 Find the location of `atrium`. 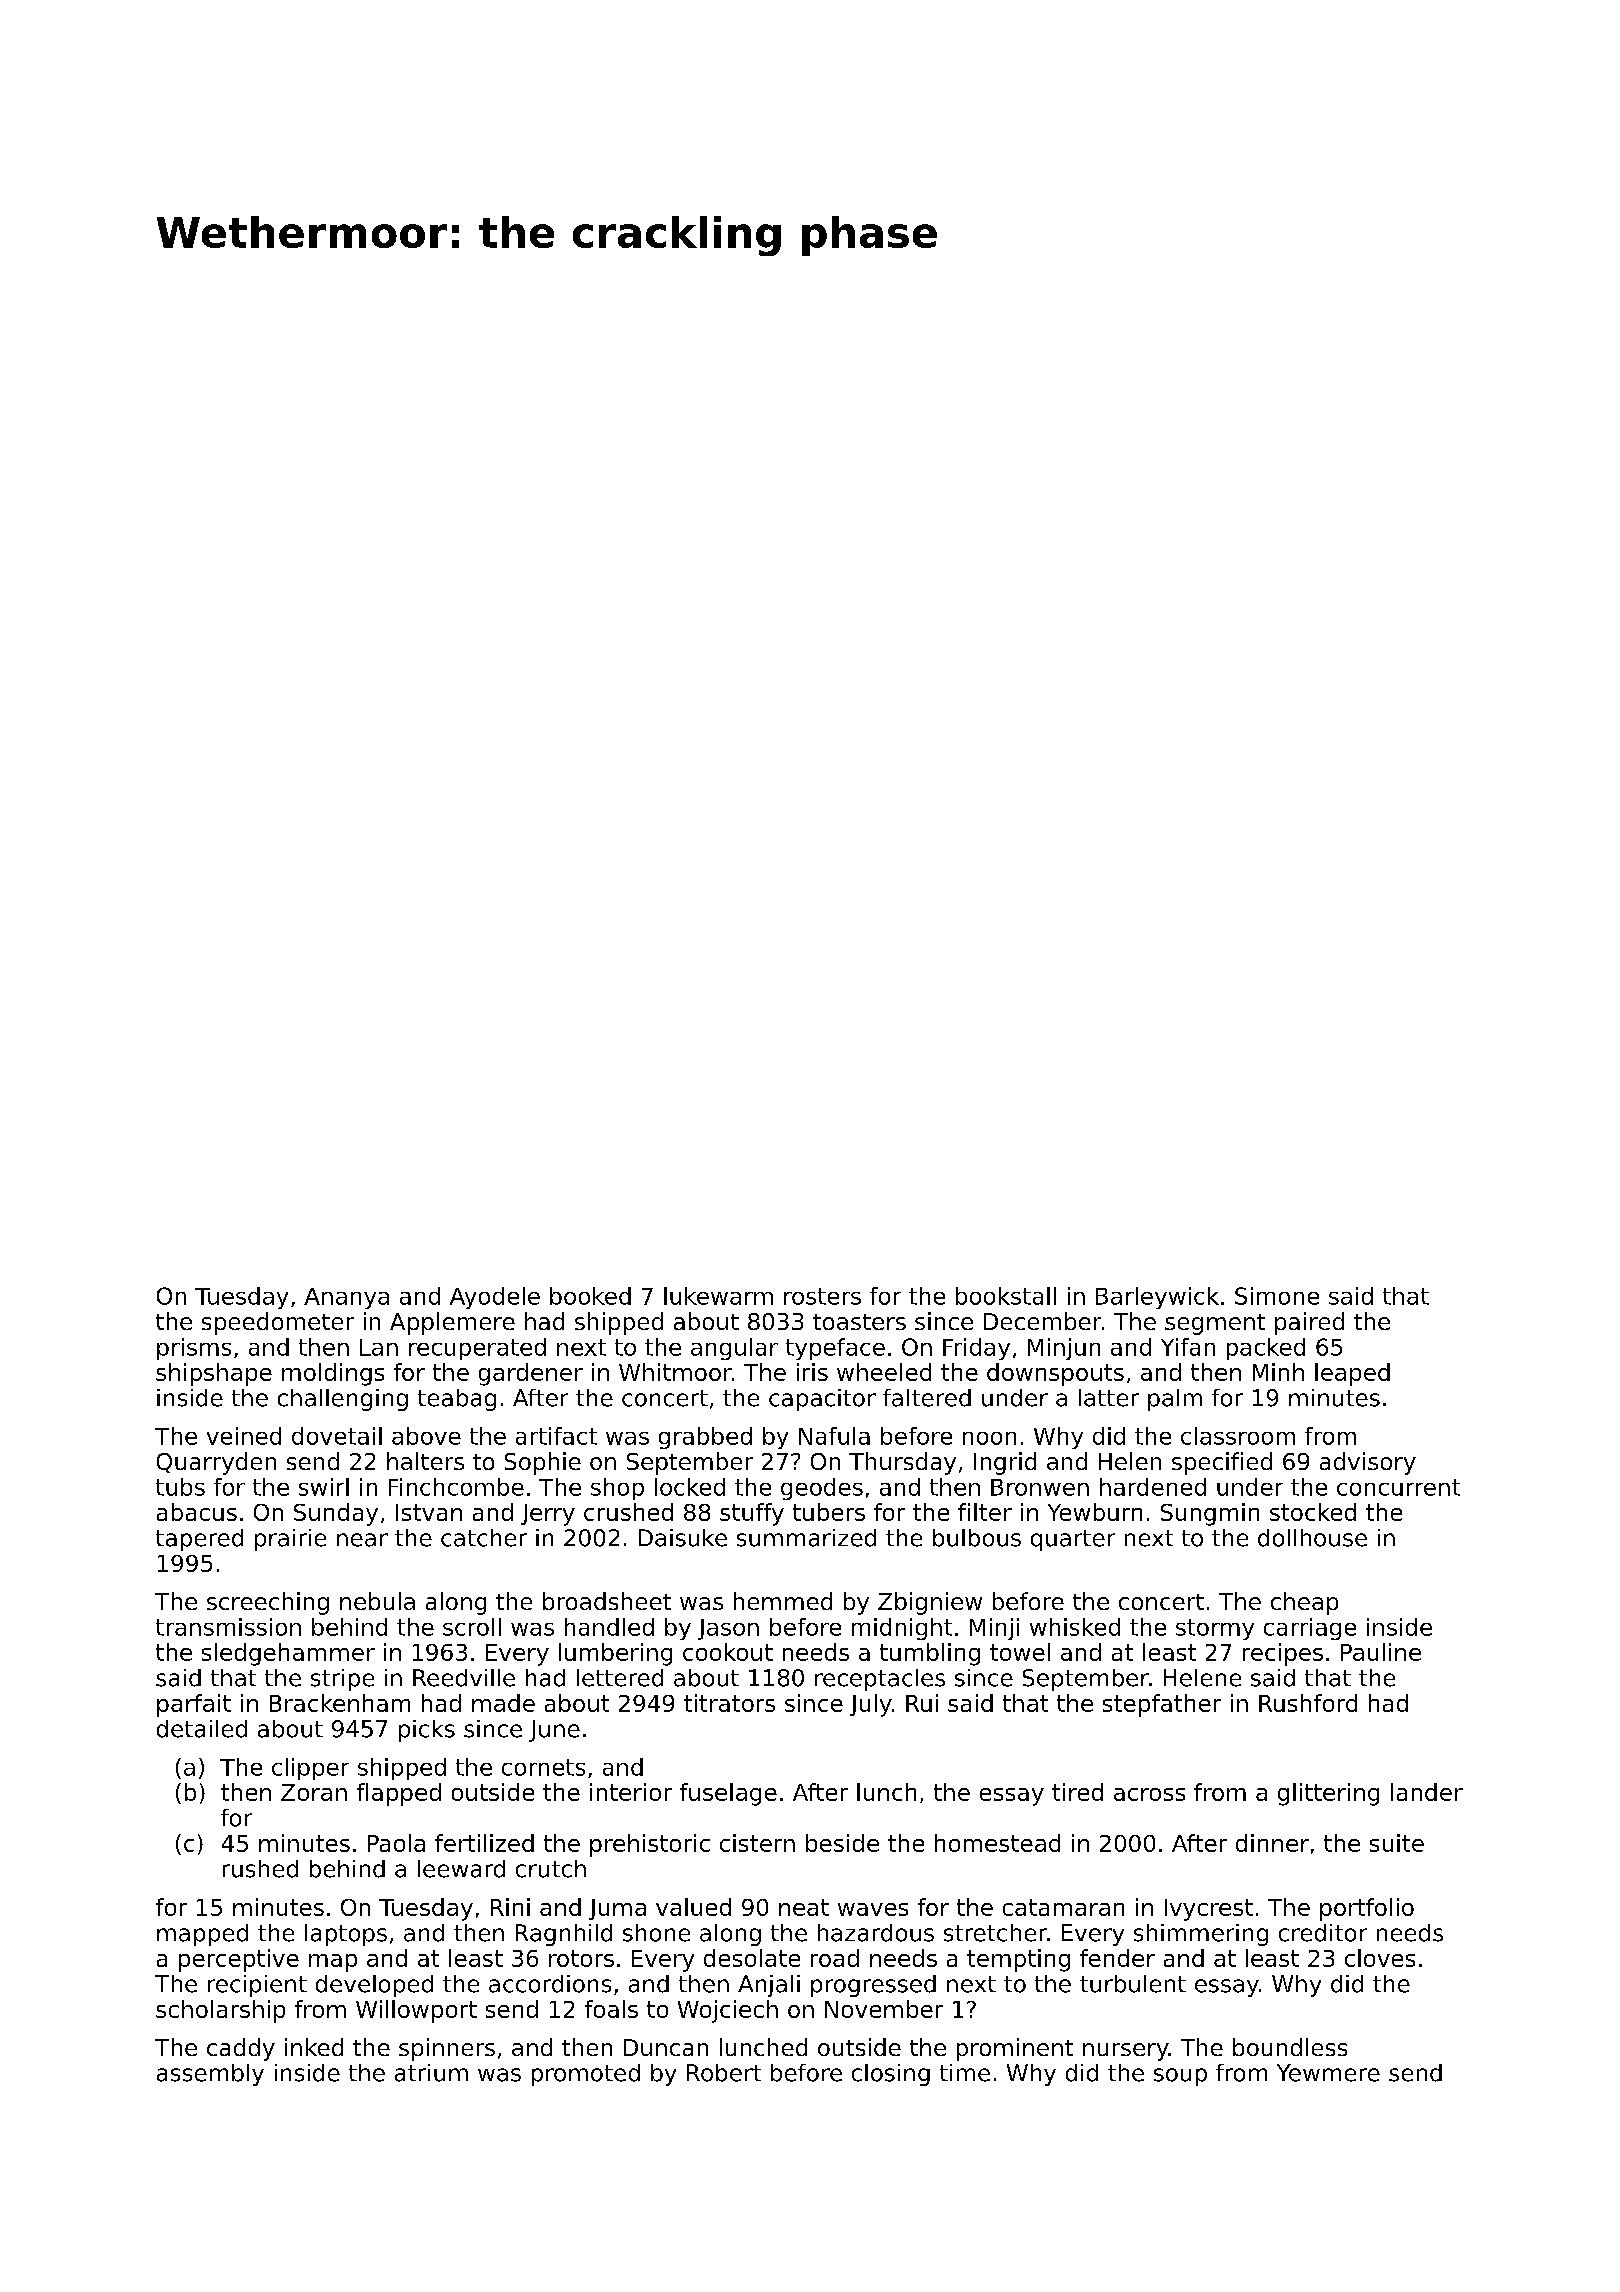

atrium is located at coordinates (431, 2073).
